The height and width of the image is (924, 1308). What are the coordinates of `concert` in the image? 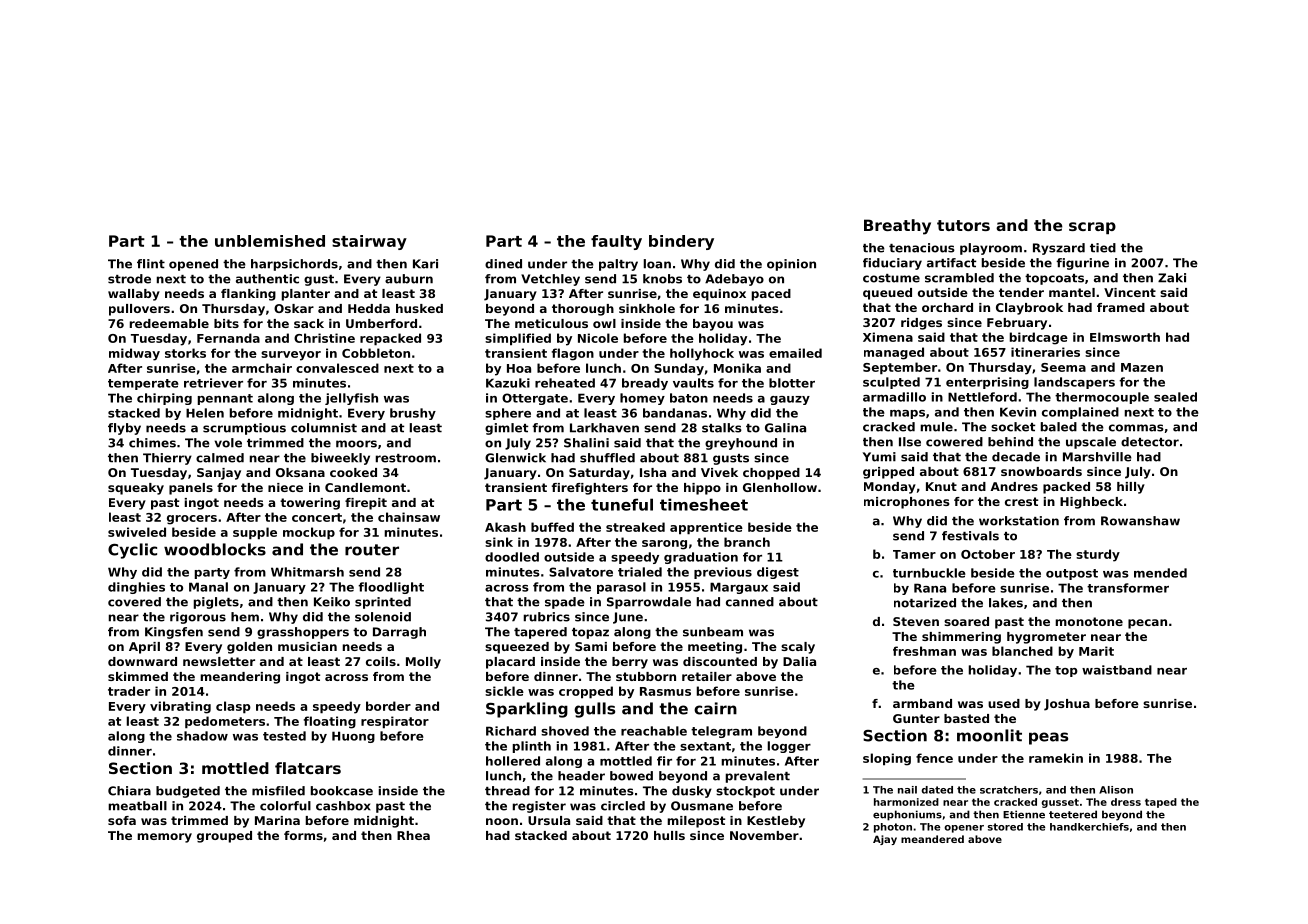 It's located at (317, 517).
